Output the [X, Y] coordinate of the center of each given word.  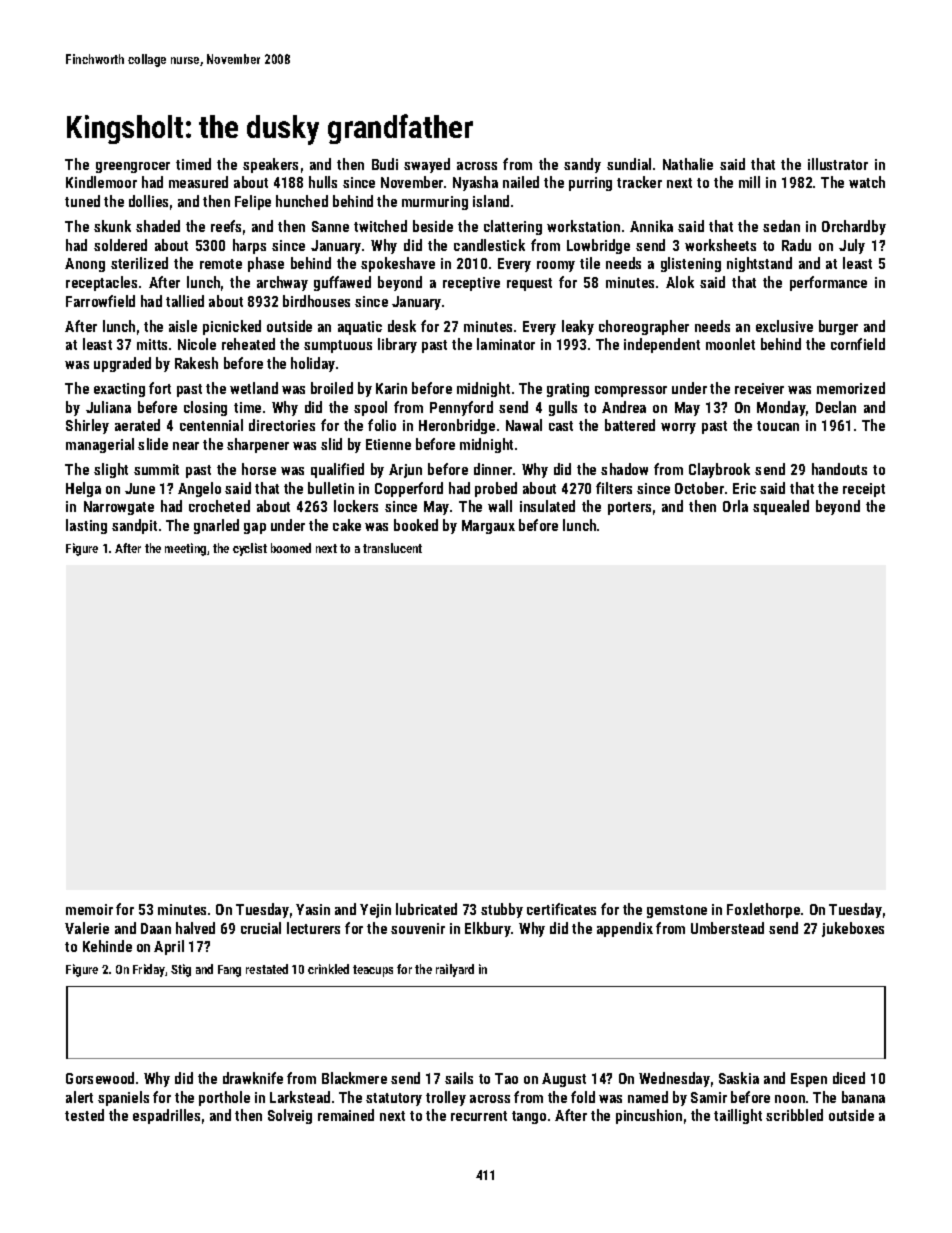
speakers [270, 165]
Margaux [488, 527]
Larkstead [300, 1097]
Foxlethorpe [763, 910]
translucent [392, 548]
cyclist [250, 549]
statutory [394, 1099]
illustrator [838, 164]
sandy [582, 165]
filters [614, 488]
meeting [185, 549]
